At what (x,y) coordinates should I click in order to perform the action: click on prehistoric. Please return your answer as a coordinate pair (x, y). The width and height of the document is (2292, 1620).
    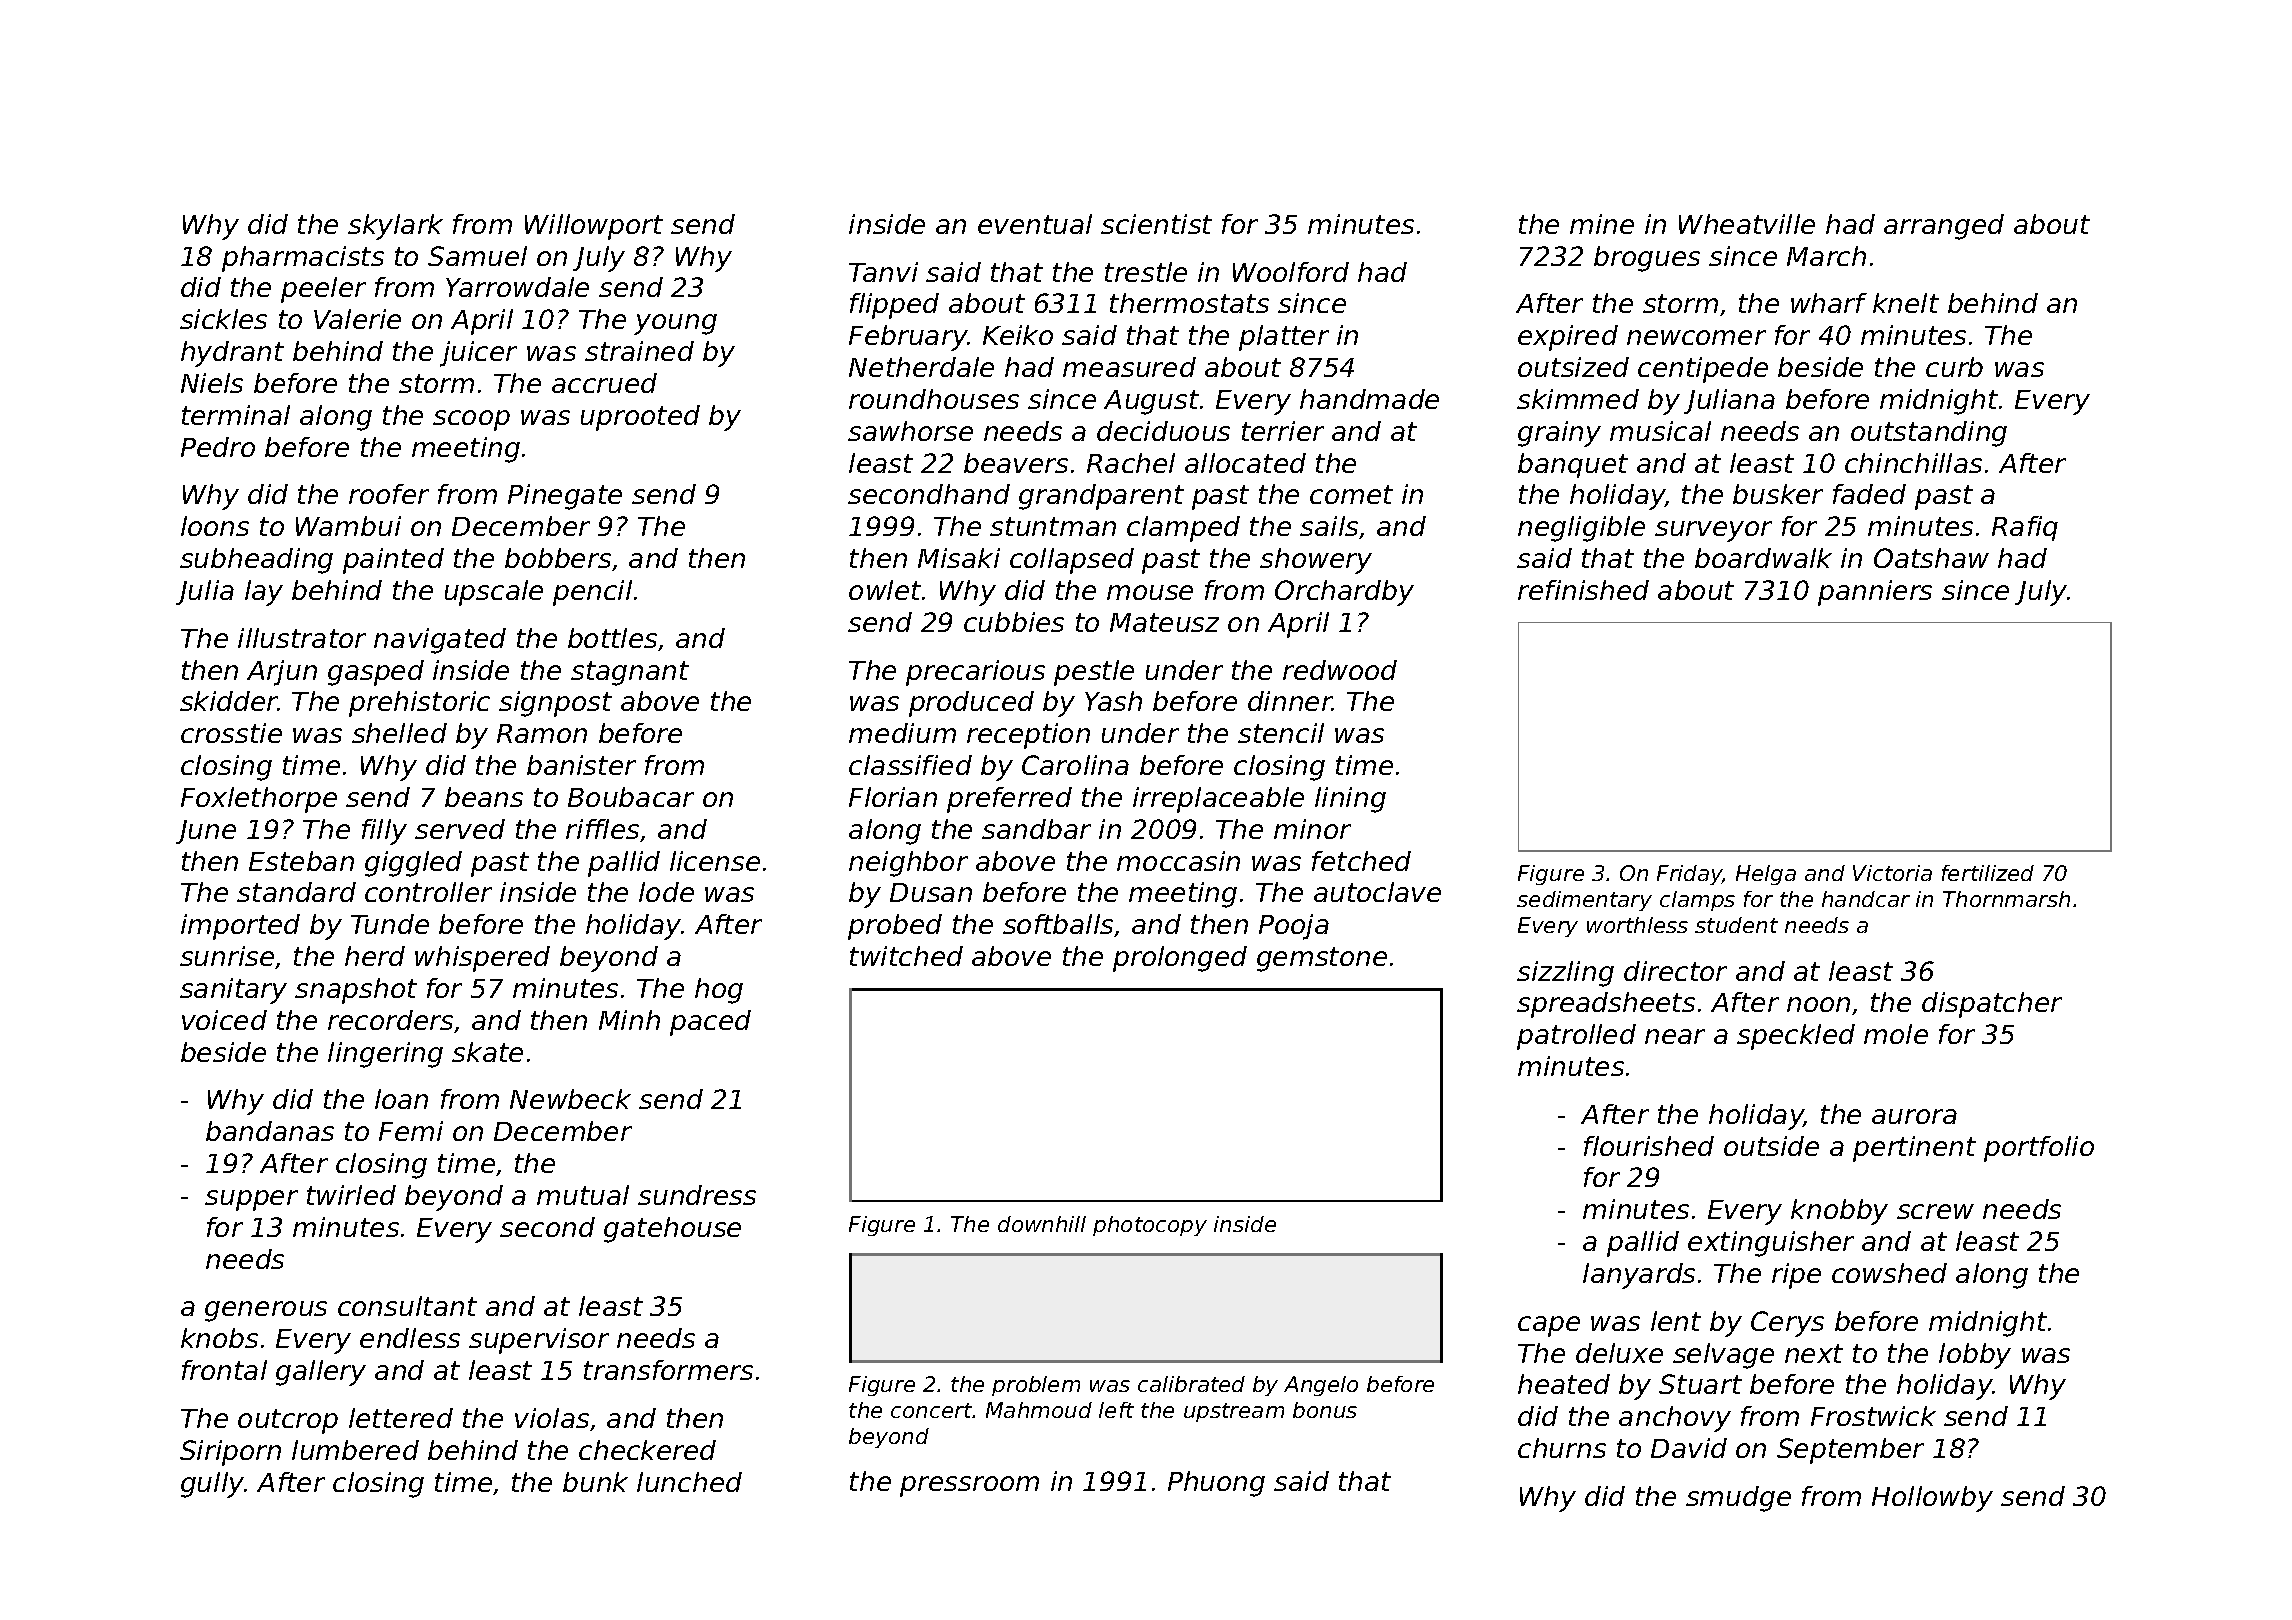
    Looking at the image, I should click on (419, 704).
